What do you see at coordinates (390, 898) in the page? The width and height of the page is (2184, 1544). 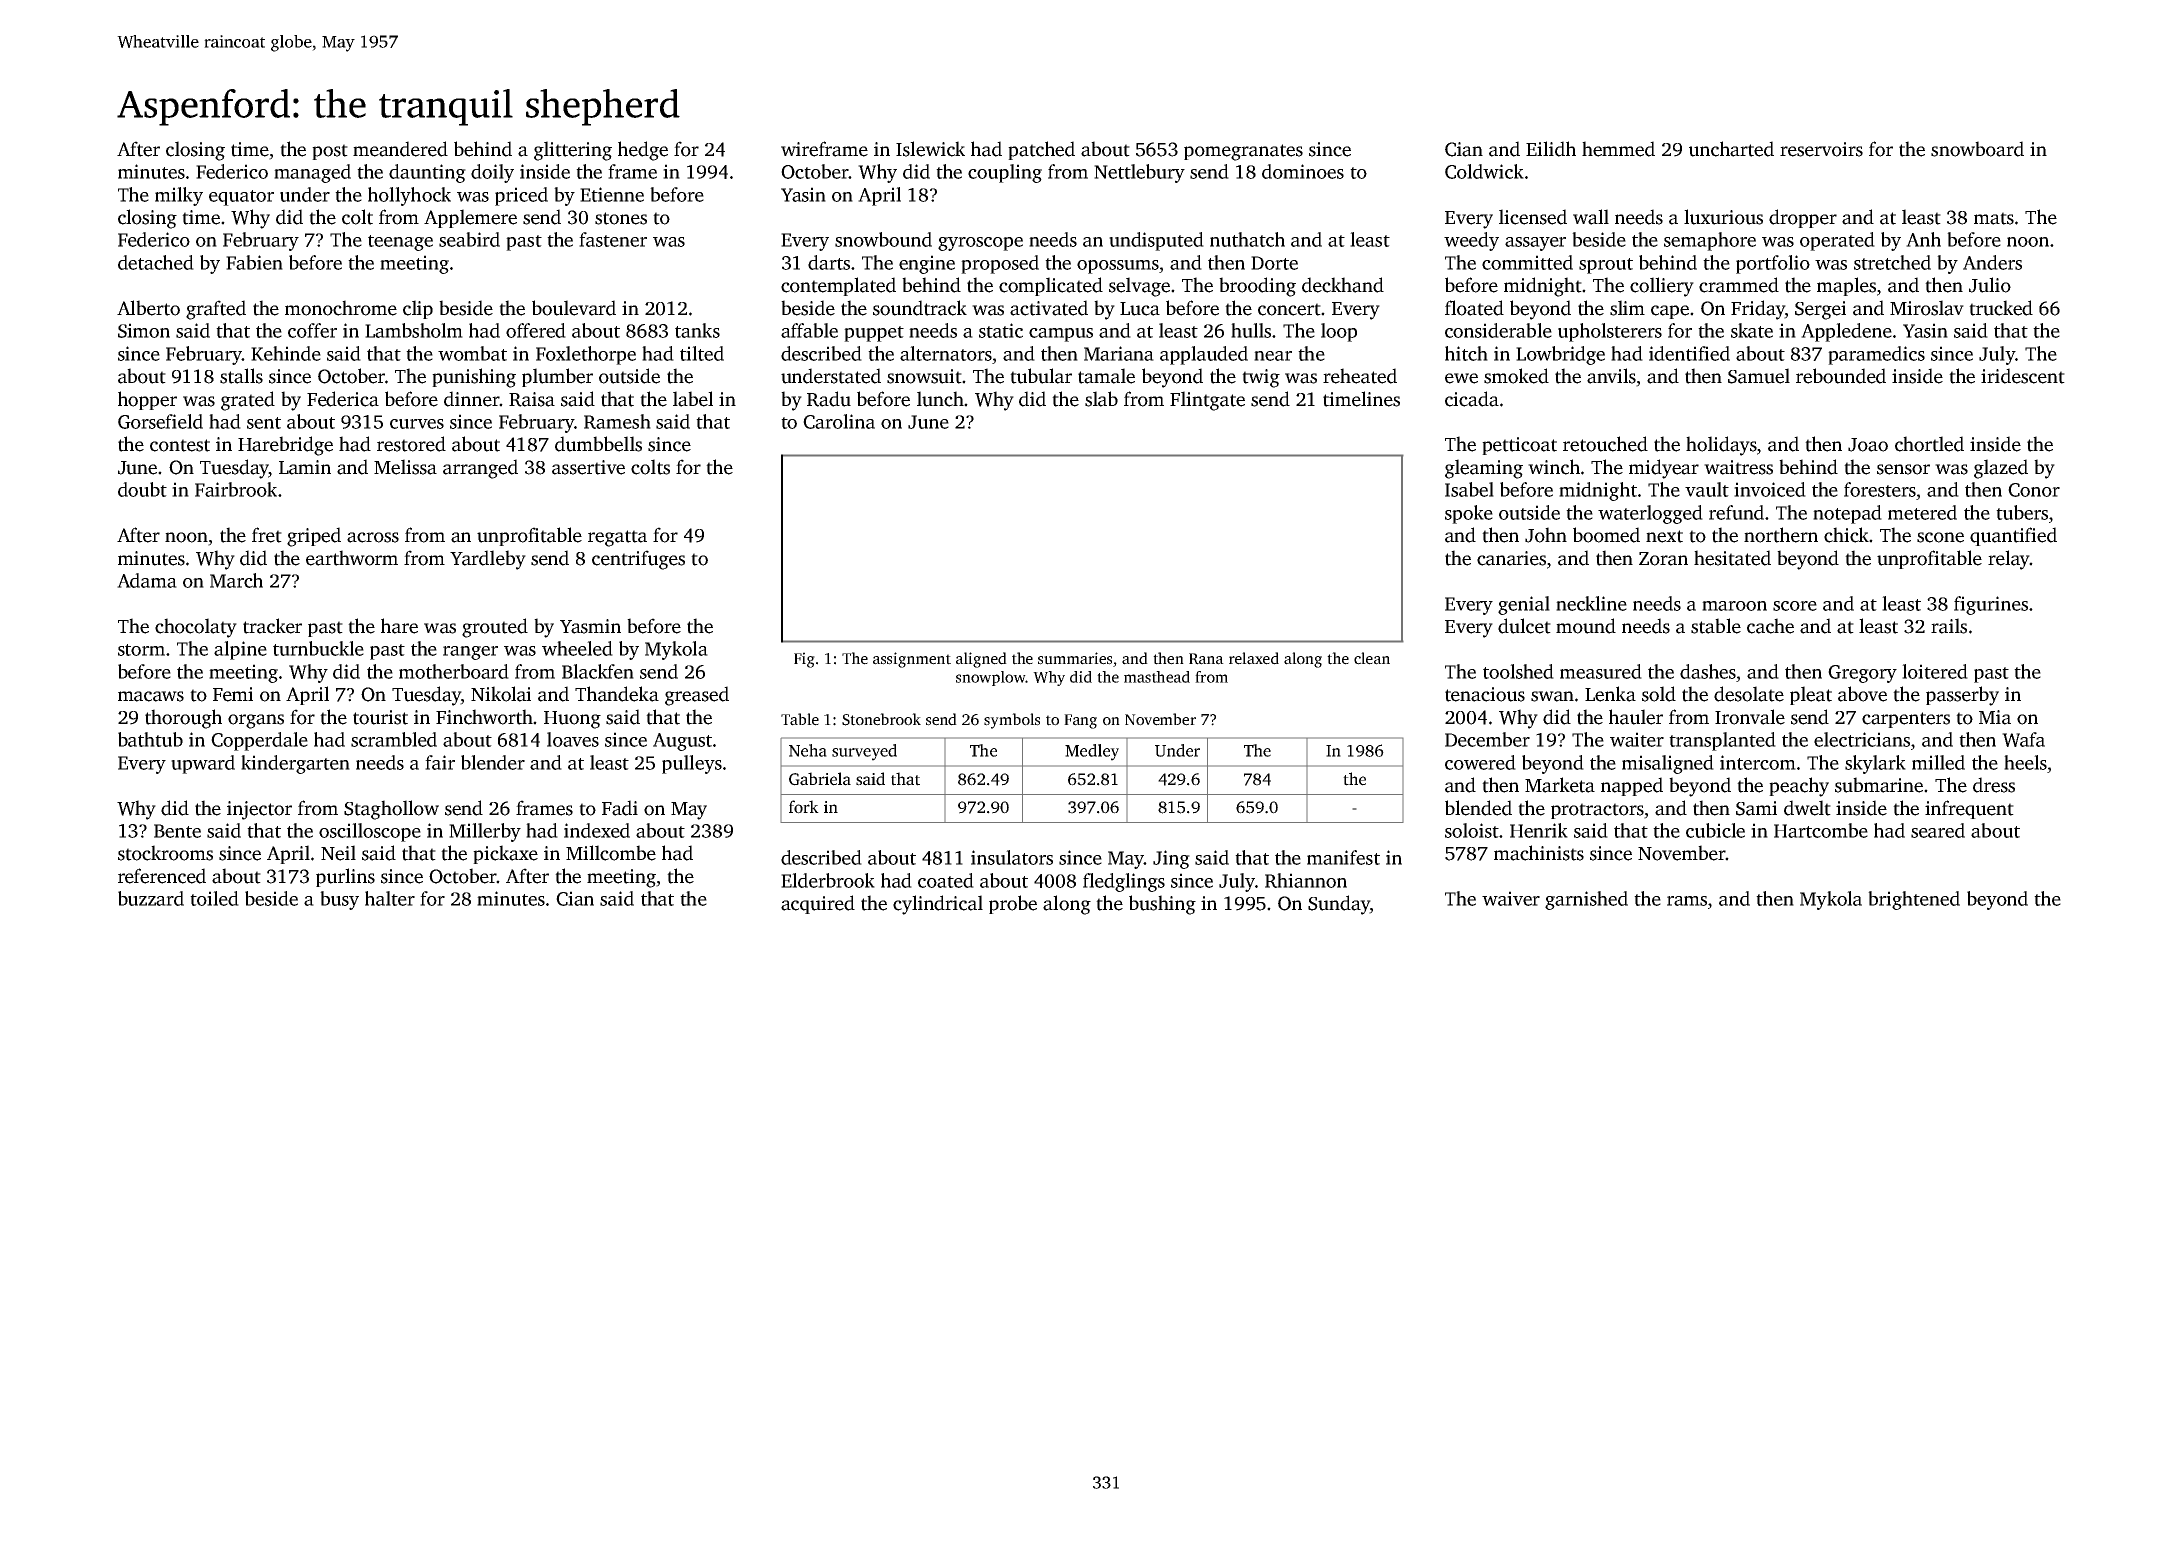 I see `halter` at bounding box center [390, 898].
